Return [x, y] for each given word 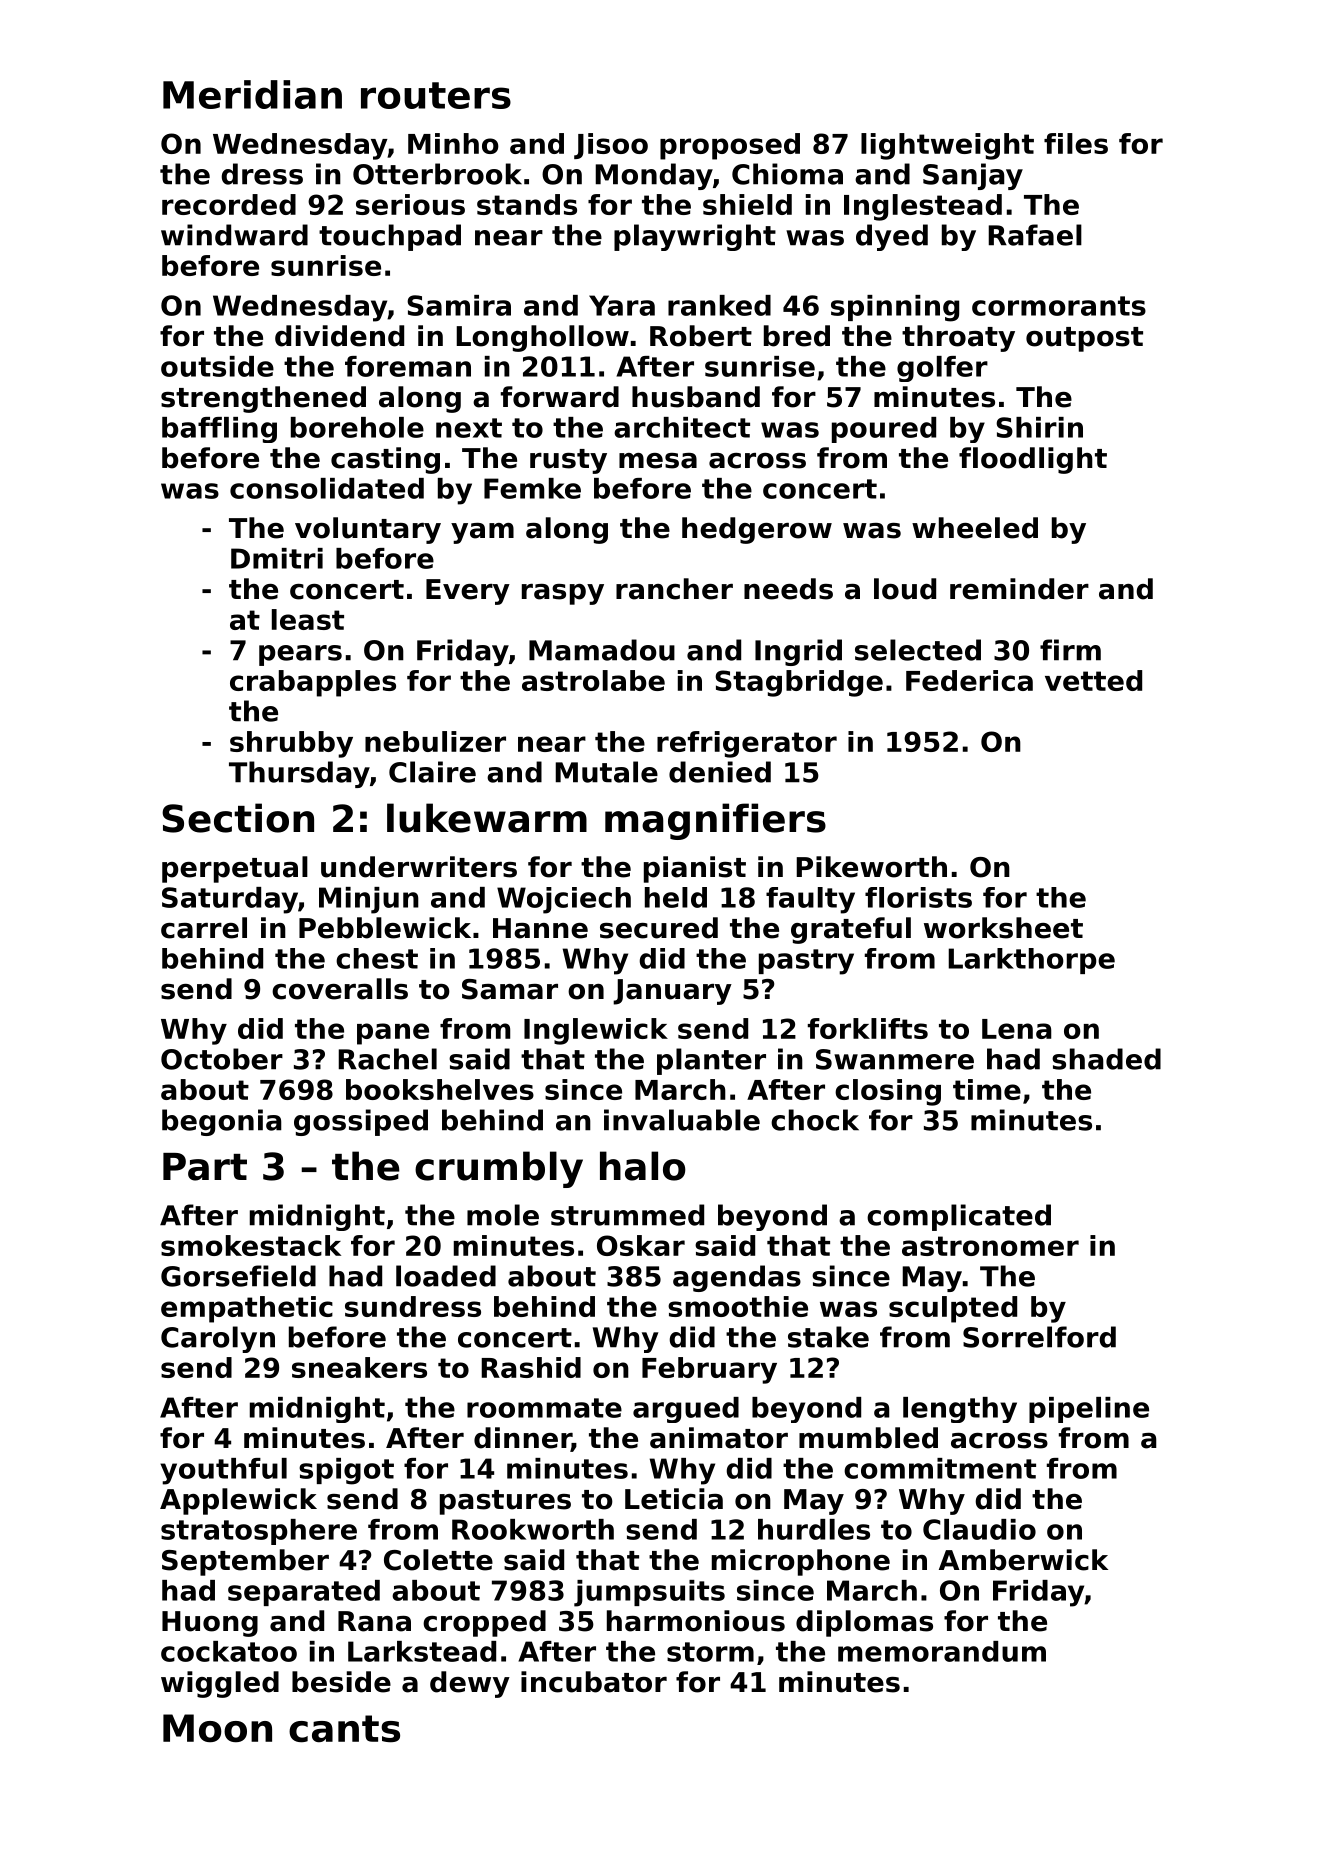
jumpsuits [649, 1593]
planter [711, 1061]
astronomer [990, 1246]
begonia [222, 1122]
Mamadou [602, 650]
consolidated [327, 488]
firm [1070, 650]
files [1076, 143]
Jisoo [611, 146]
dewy [470, 1684]
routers [436, 95]
